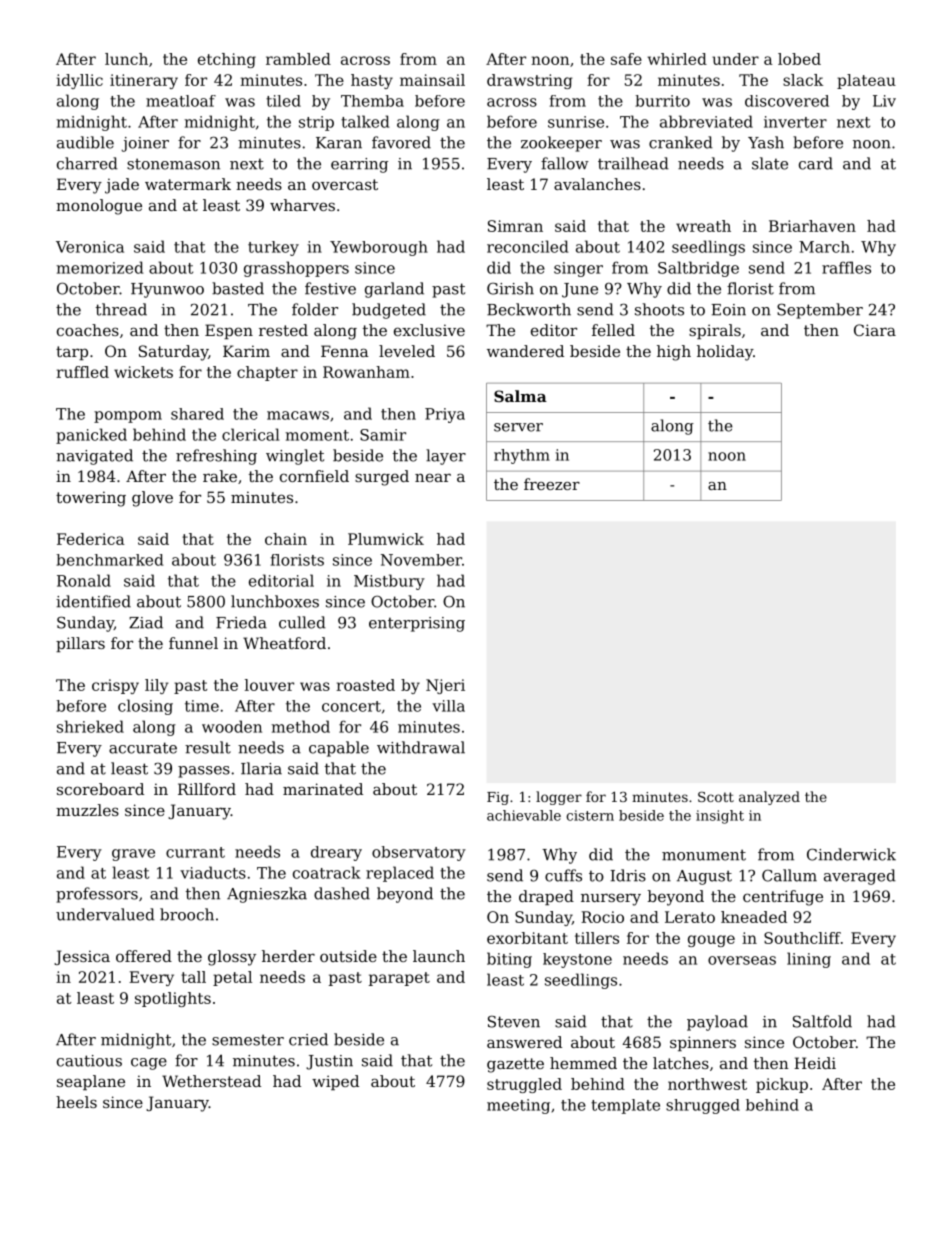 The width and height of the screenshot is (952, 1233). I want to click on Themba, so click(372, 101).
